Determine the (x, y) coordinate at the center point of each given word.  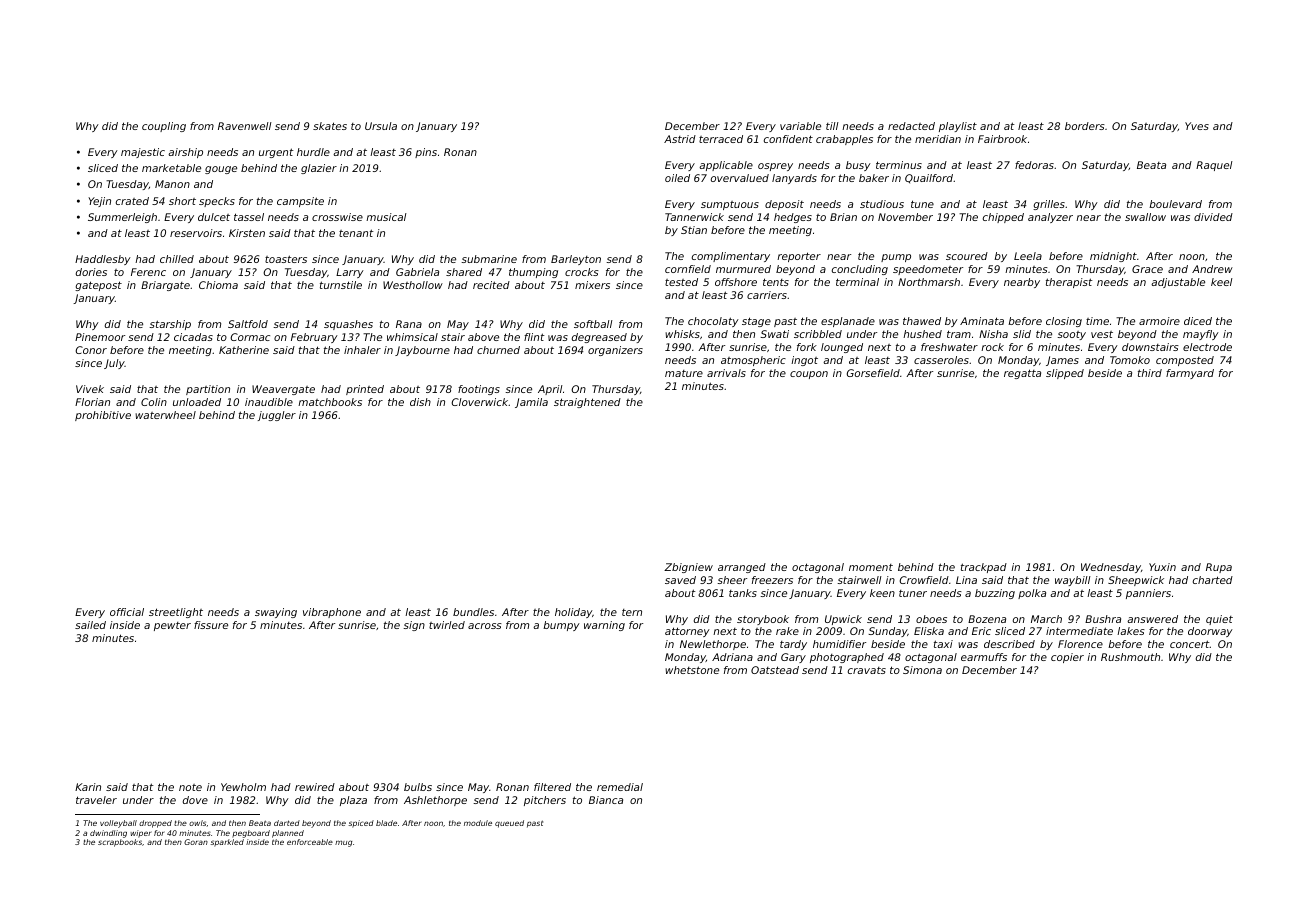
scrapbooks (120, 843)
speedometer (928, 270)
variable (800, 126)
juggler (277, 416)
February (314, 338)
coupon (809, 375)
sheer (732, 580)
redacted (911, 126)
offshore (736, 282)
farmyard (1190, 374)
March (1046, 619)
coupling (164, 127)
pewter (172, 626)
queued (509, 824)
